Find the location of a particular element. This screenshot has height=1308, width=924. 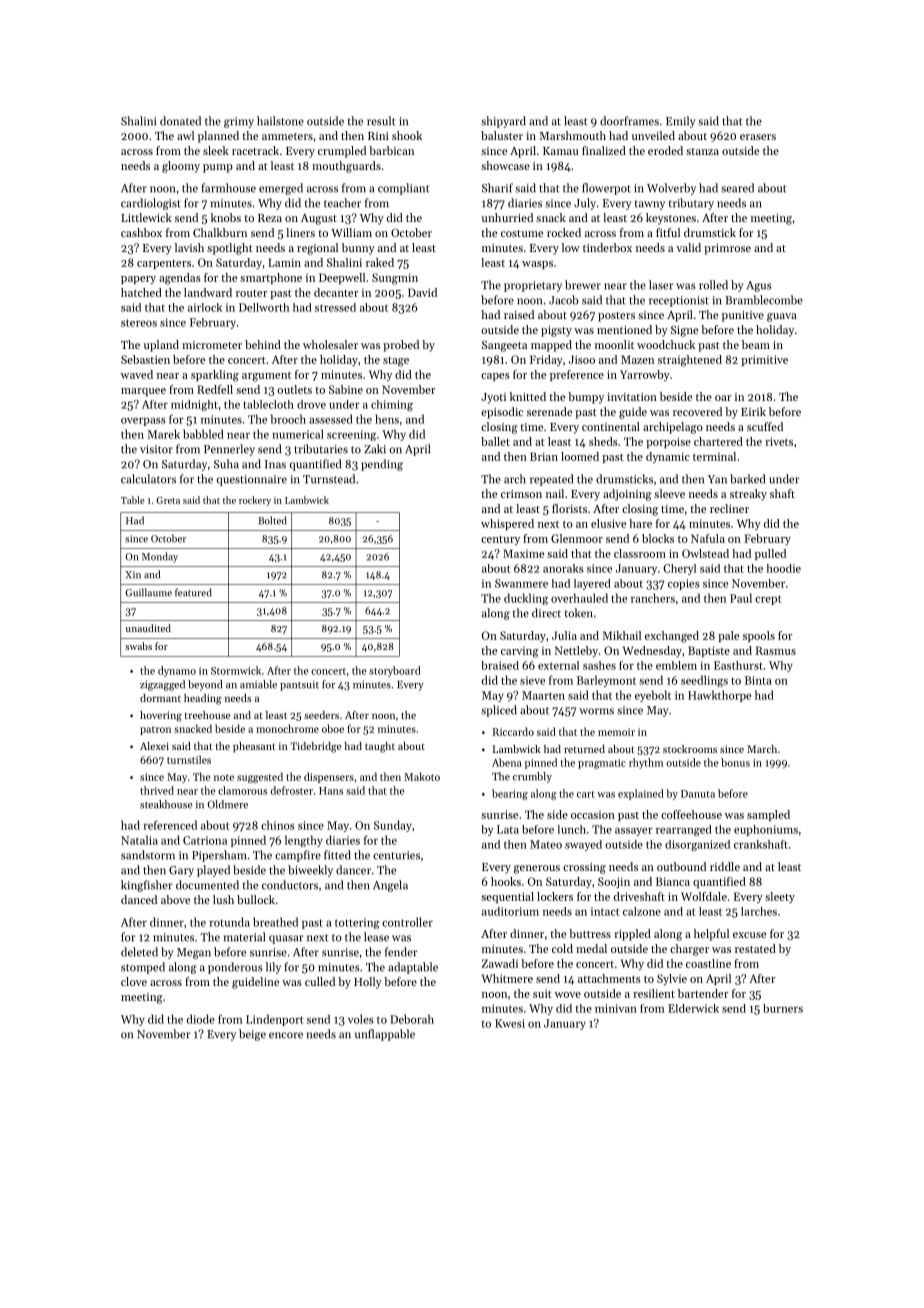

hailstone is located at coordinates (280, 121).
